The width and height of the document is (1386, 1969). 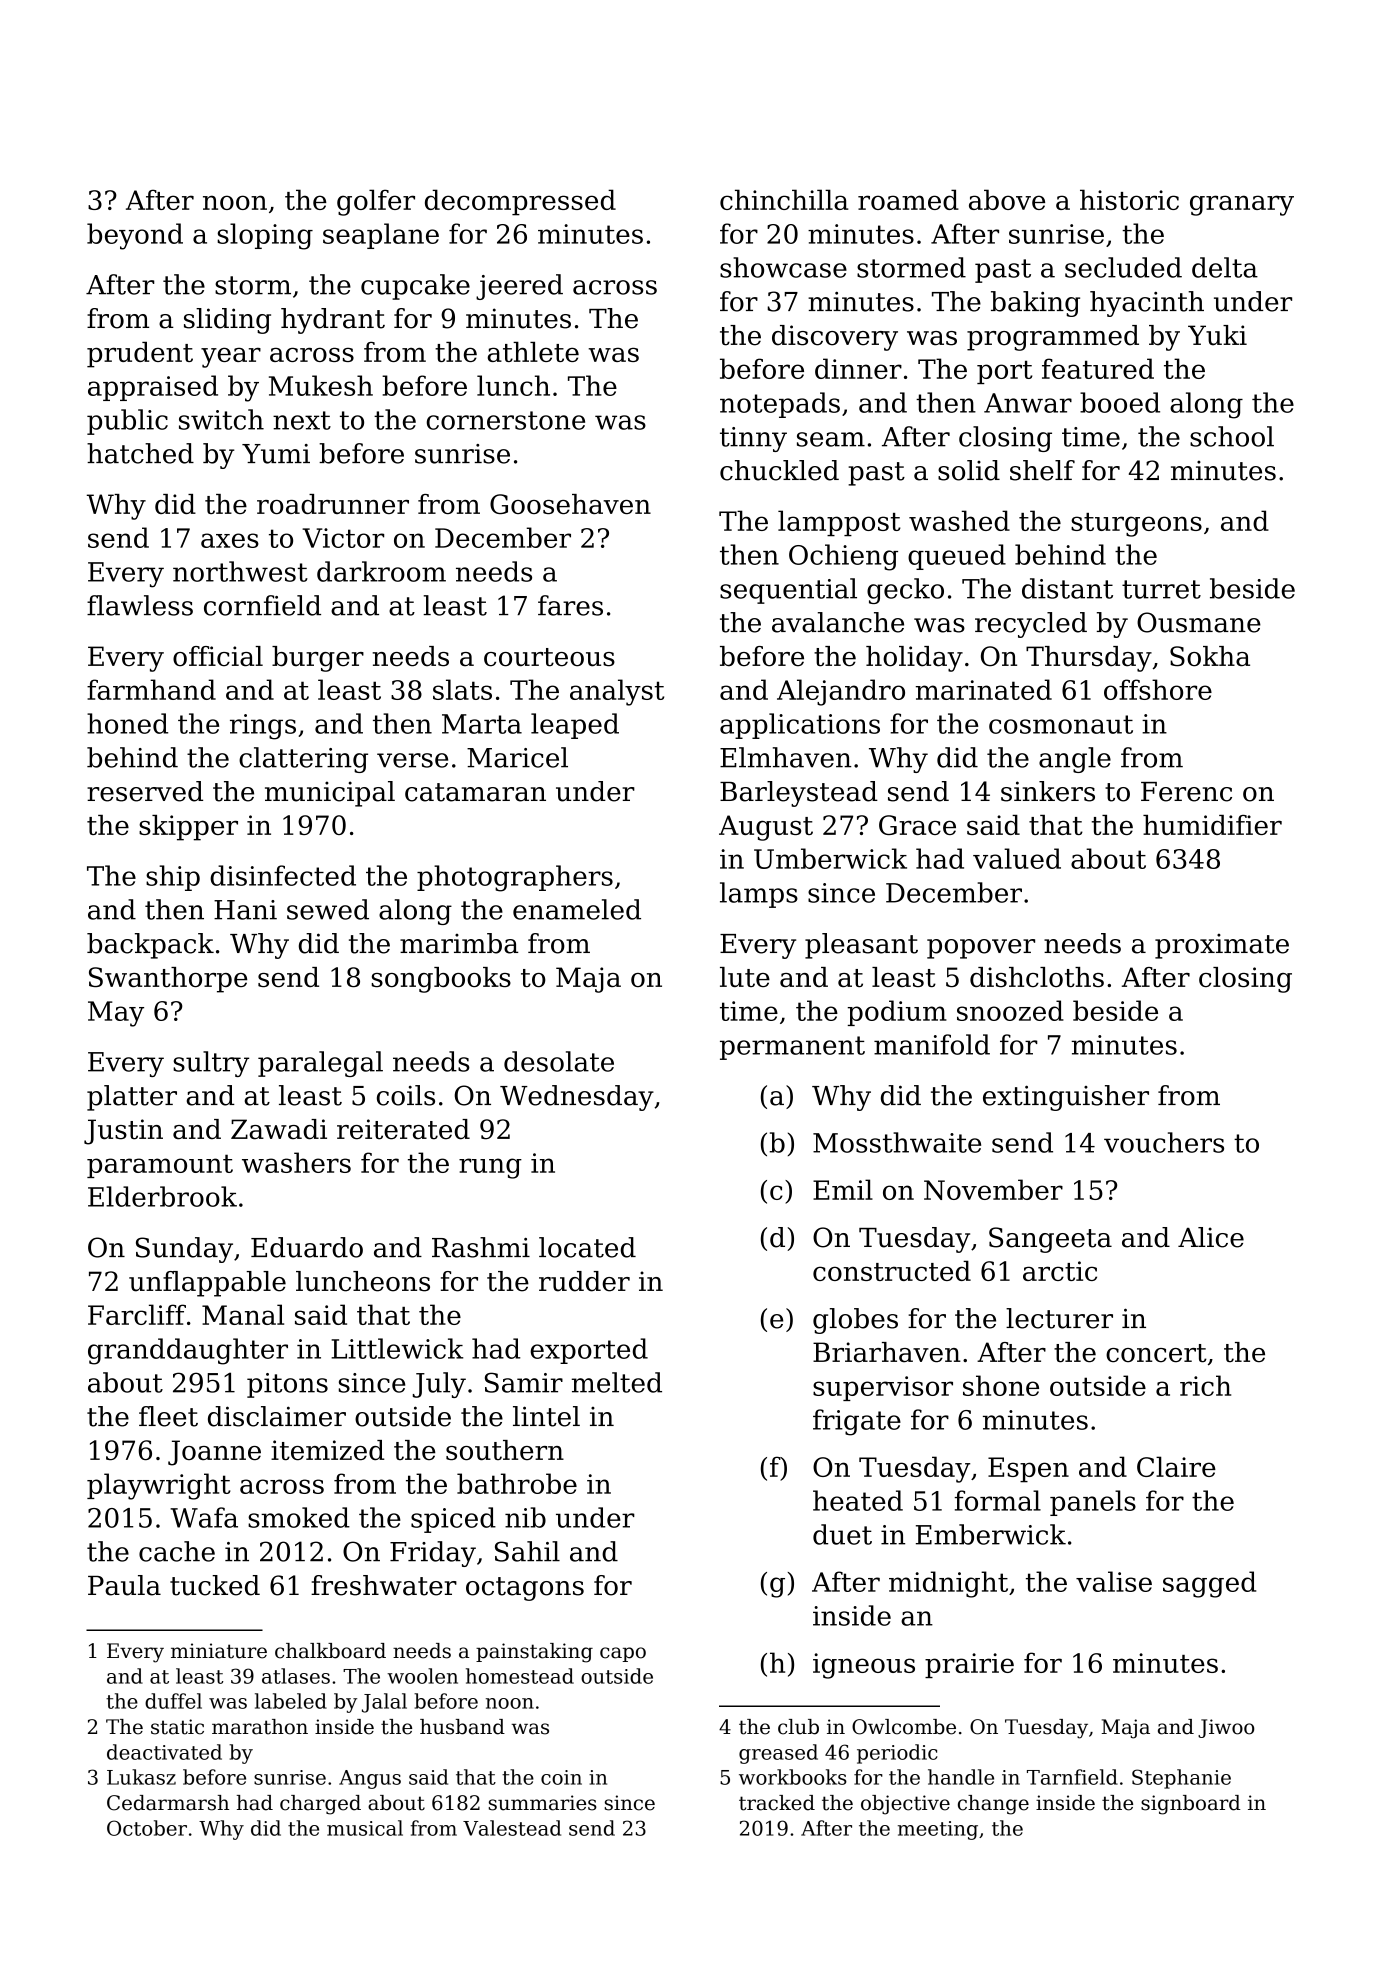 I want to click on Valestead, so click(x=512, y=1828).
